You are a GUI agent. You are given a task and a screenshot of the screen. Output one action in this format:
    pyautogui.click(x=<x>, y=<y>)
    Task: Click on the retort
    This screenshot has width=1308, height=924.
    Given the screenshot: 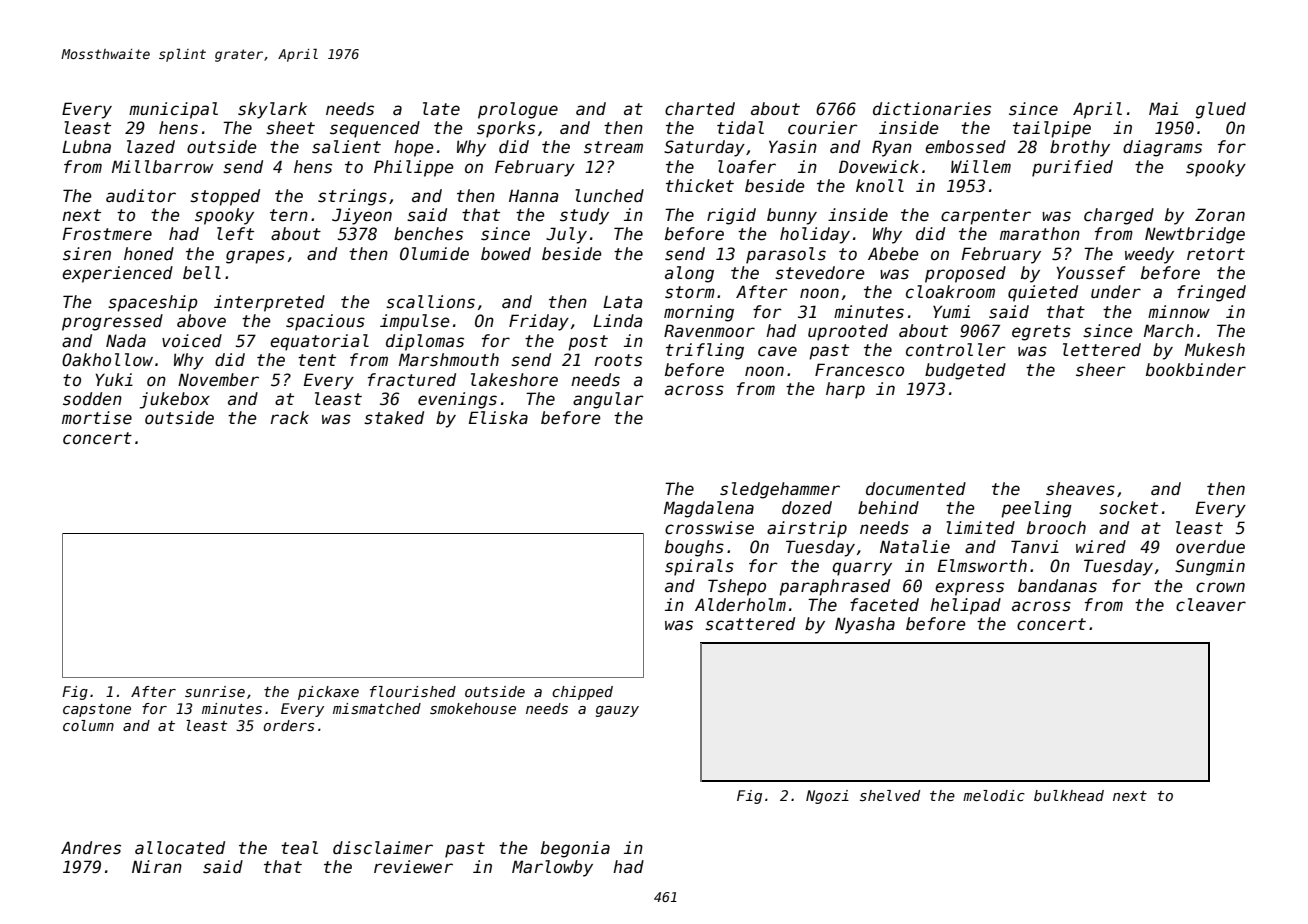 What is the action you would take?
    pyautogui.click(x=1216, y=254)
